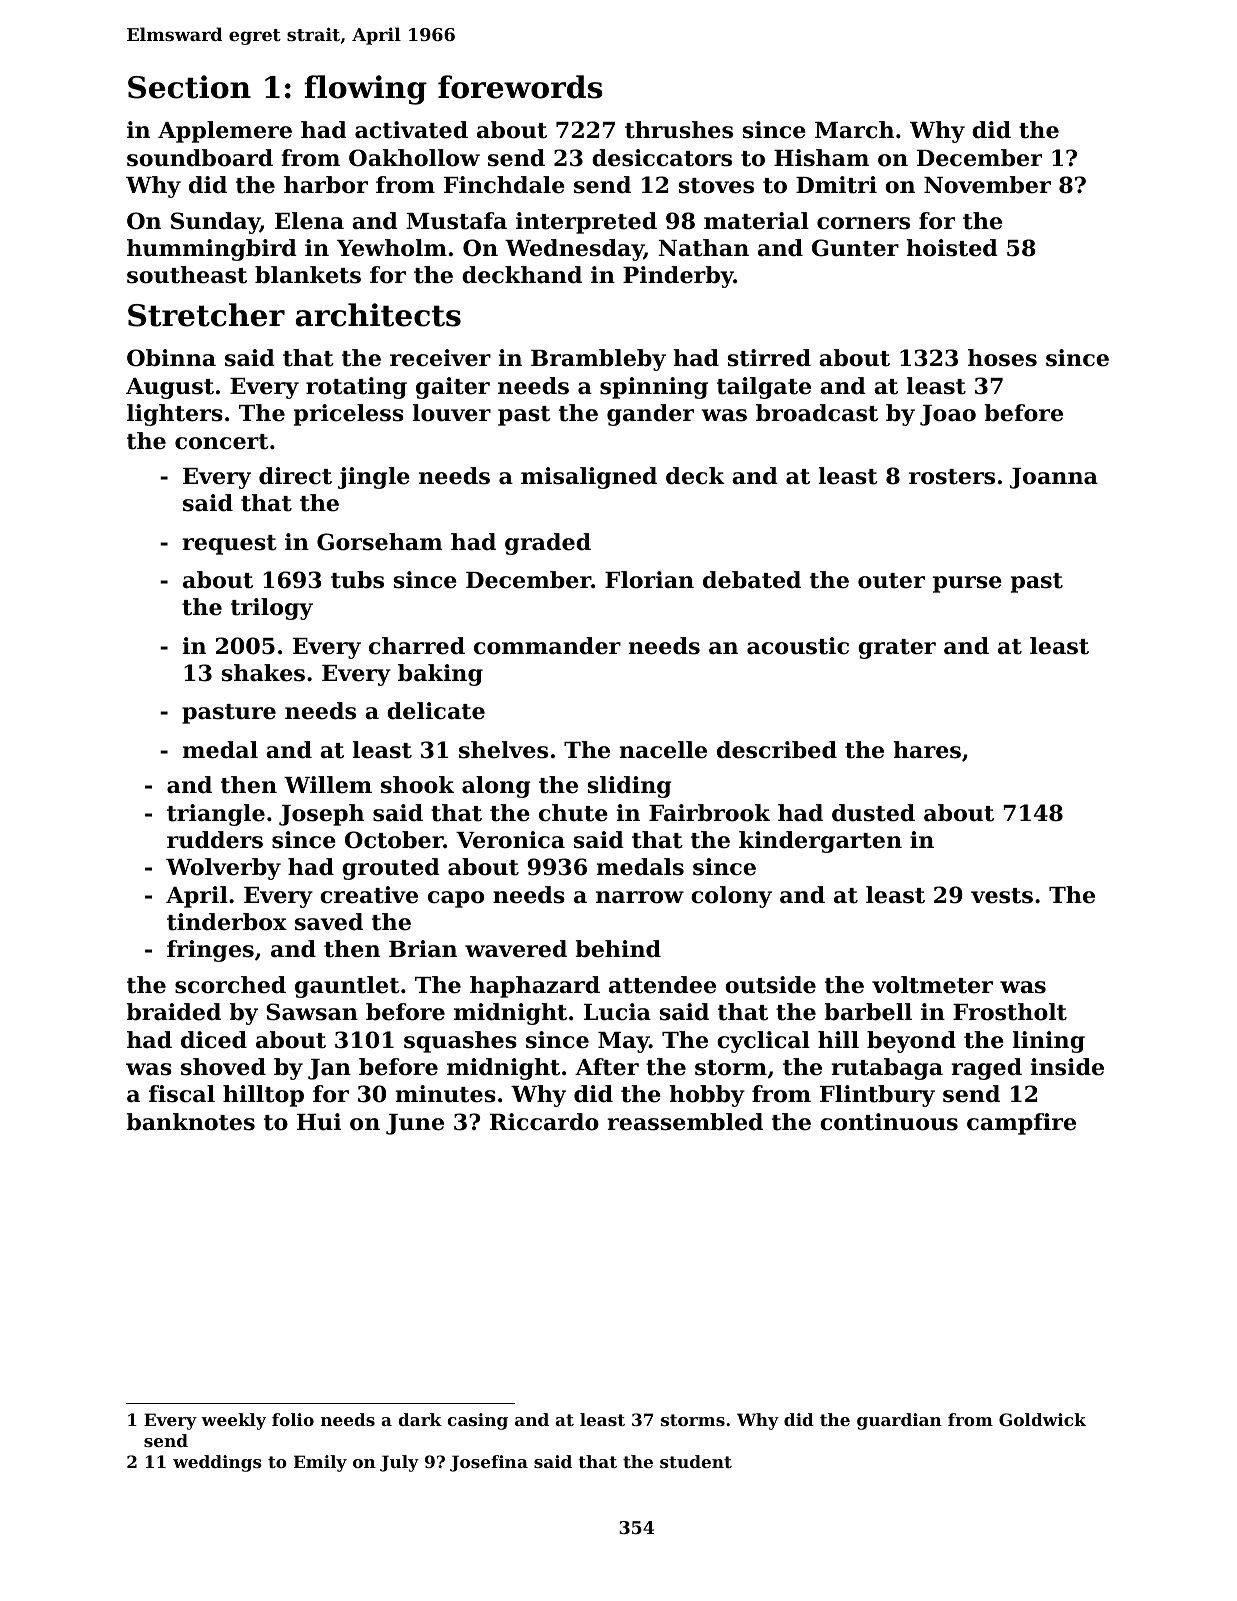  What do you see at coordinates (752, 580) in the image?
I see `debated` at bounding box center [752, 580].
